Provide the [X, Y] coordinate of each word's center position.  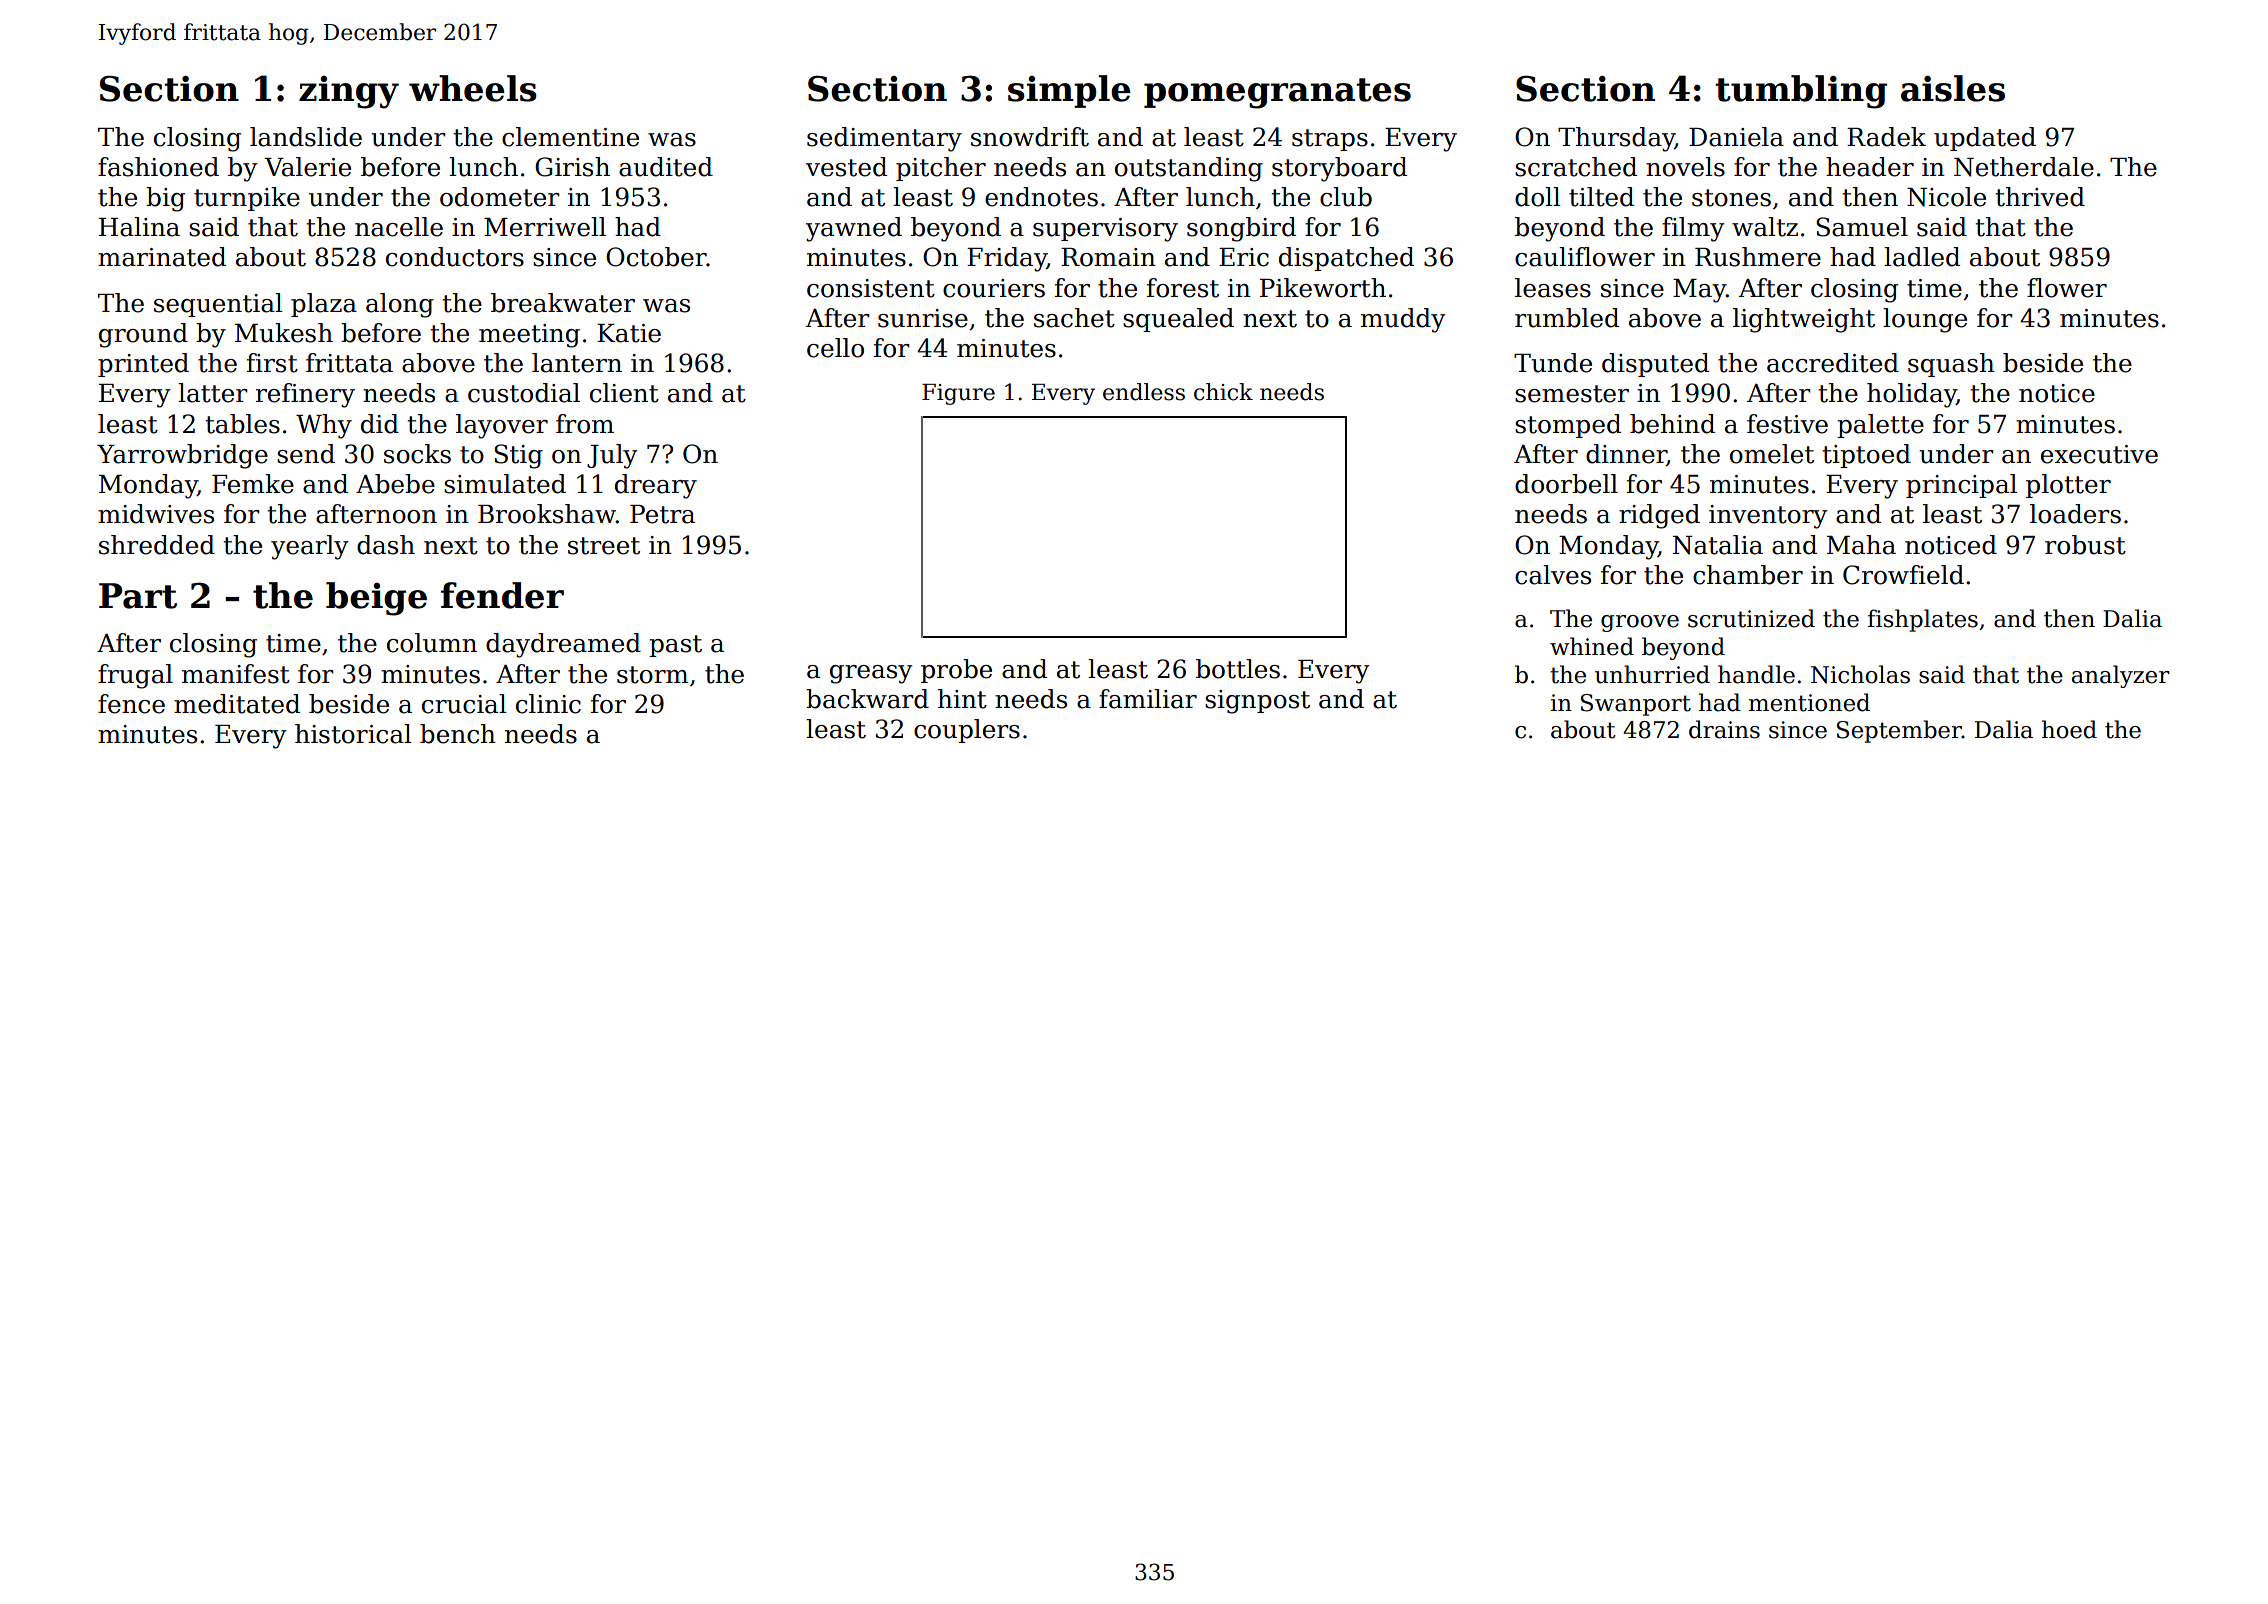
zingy [349, 92]
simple [1069, 91]
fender [502, 595]
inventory [1768, 517]
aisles [1953, 88]
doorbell [1566, 484]
